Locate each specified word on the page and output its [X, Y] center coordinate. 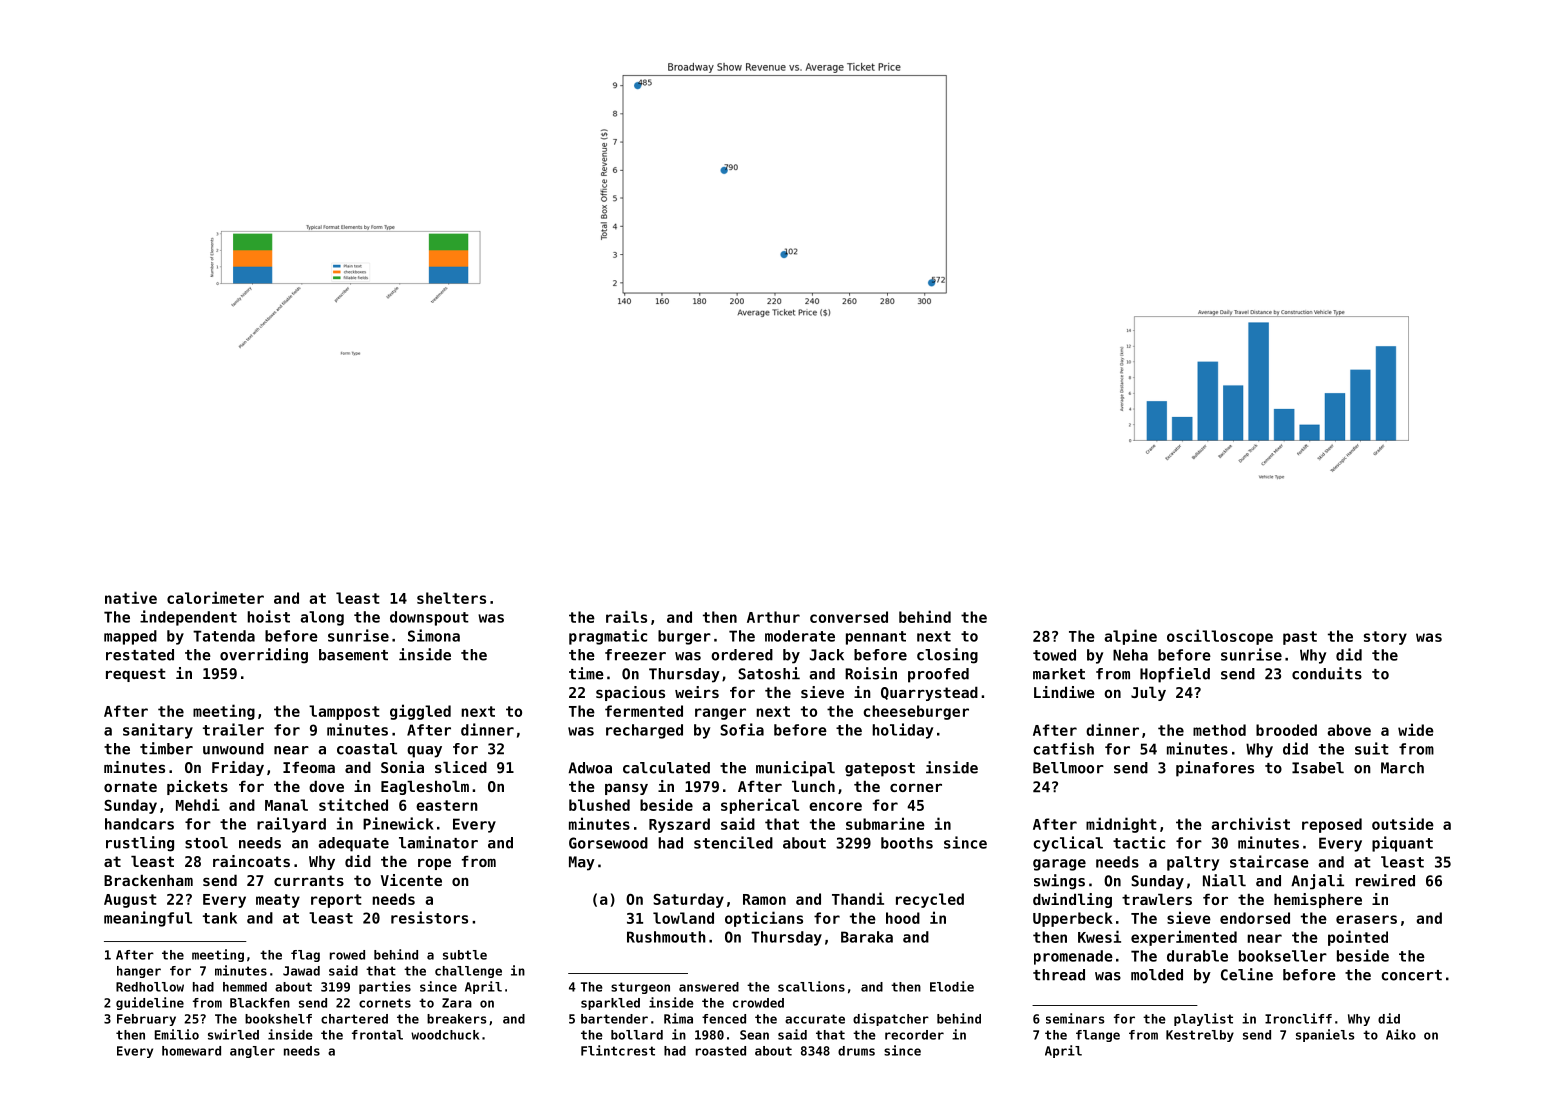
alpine [1130, 637]
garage [1059, 865]
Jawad [301, 971]
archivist [1250, 823]
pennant [876, 638]
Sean [754, 1035]
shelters [451, 598]
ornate [130, 786]
